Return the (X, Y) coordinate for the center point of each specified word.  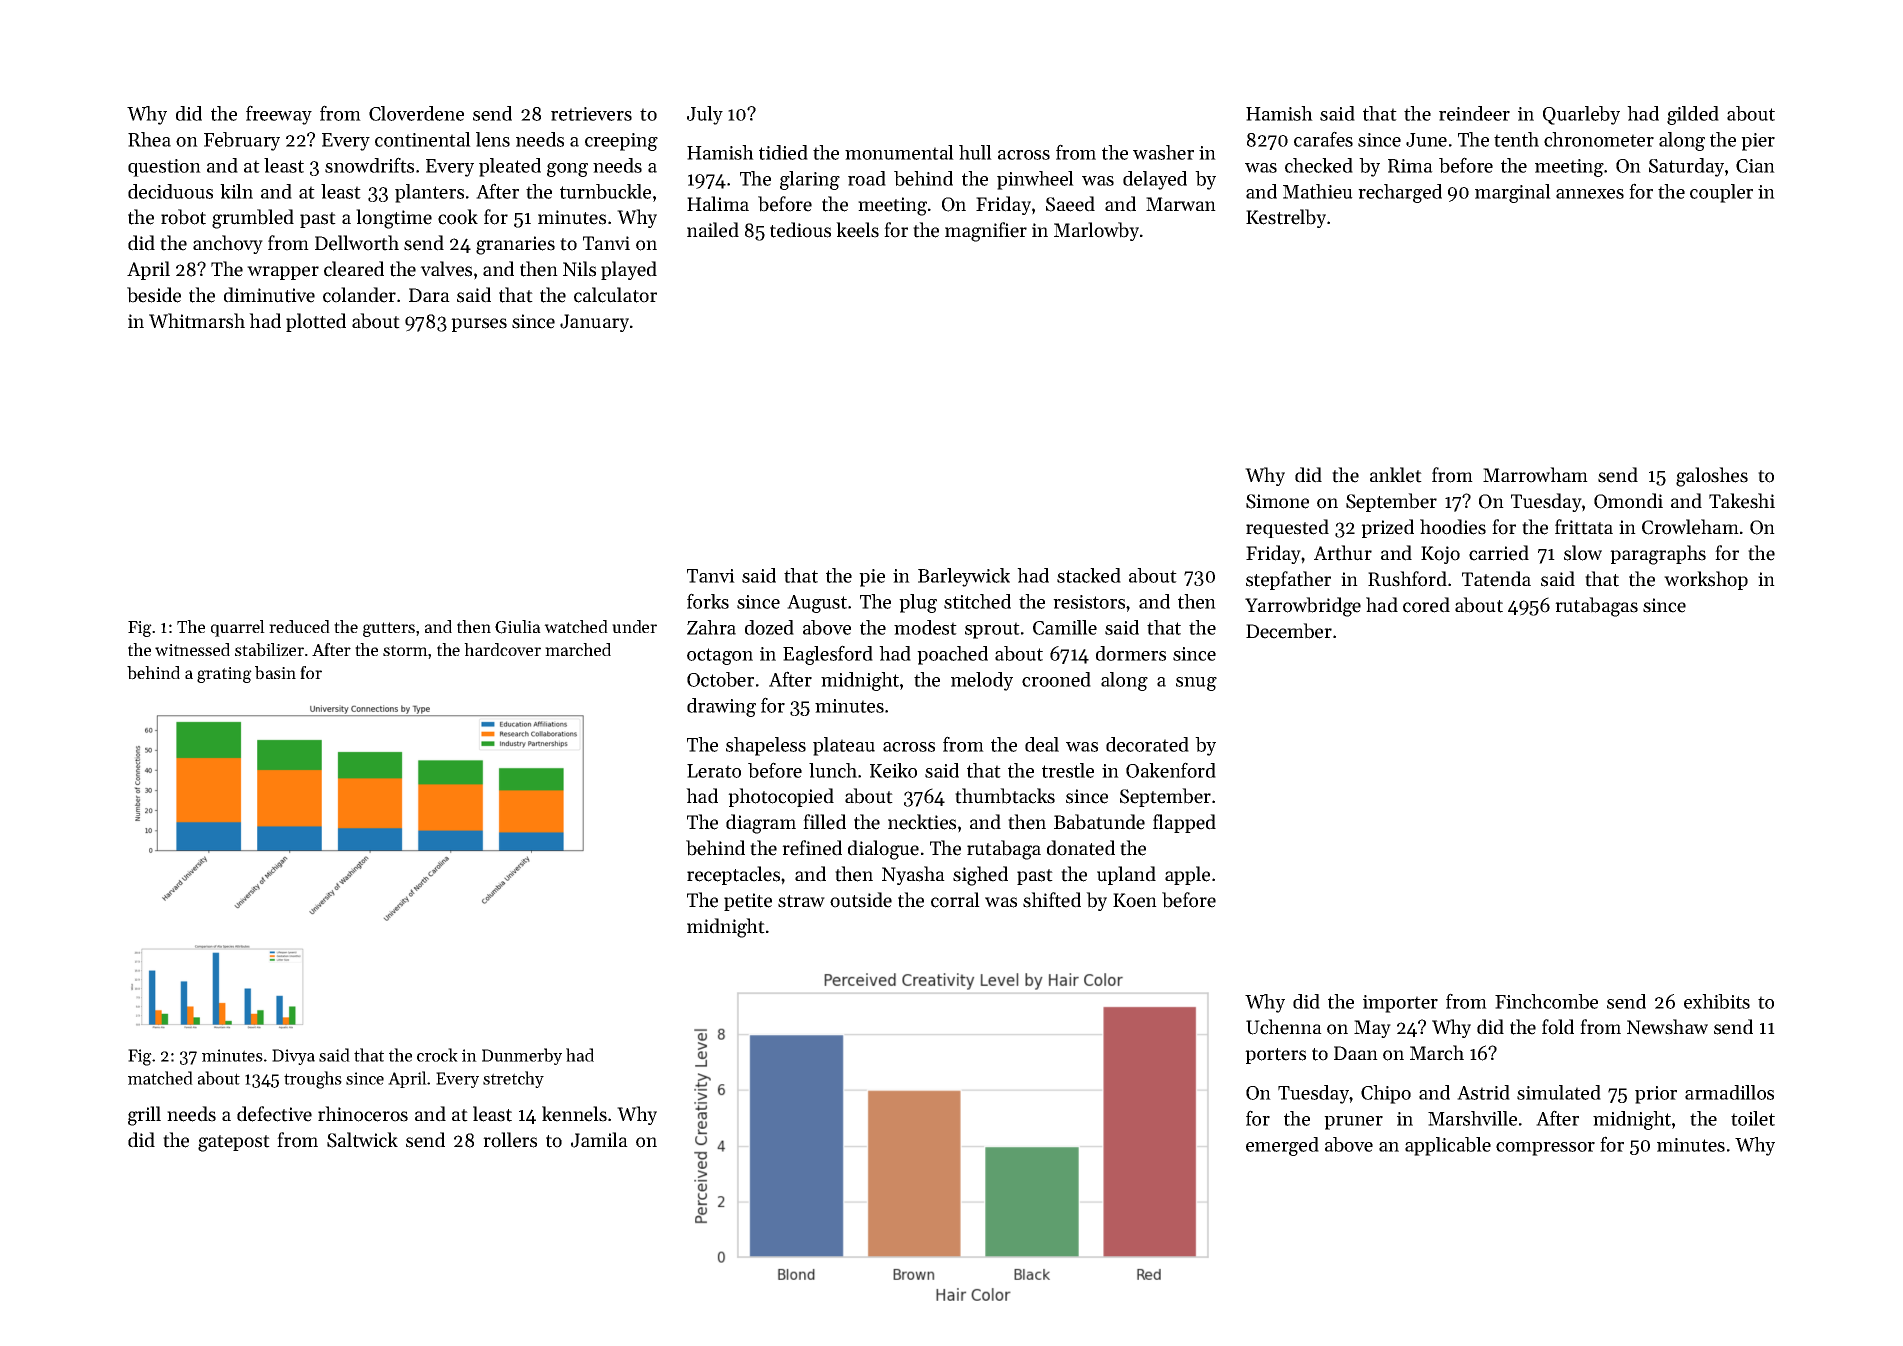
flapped (1184, 823)
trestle (1068, 770)
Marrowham (1535, 475)
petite (748, 902)
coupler (1721, 193)
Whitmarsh (197, 321)
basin (275, 673)
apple (1187, 875)
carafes (1323, 139)
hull (975, 152)
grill (144, 1116)
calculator (615, 295)
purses (479, 325)
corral (955, 900)
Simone (1277, 501)
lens (493, 139)
